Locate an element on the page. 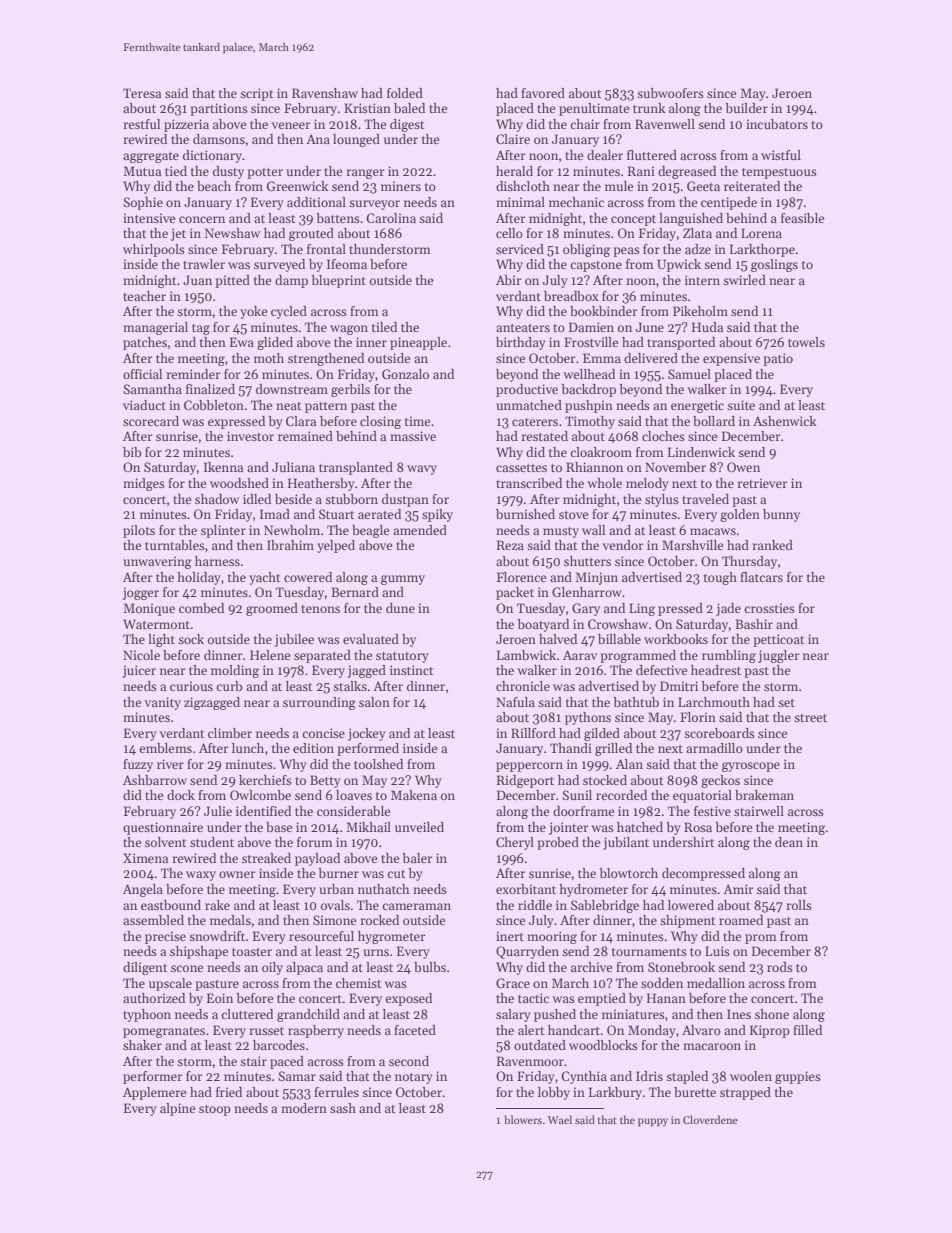 This image has width=952, height=1233. stapled is located at coordinates (687, 1077).
